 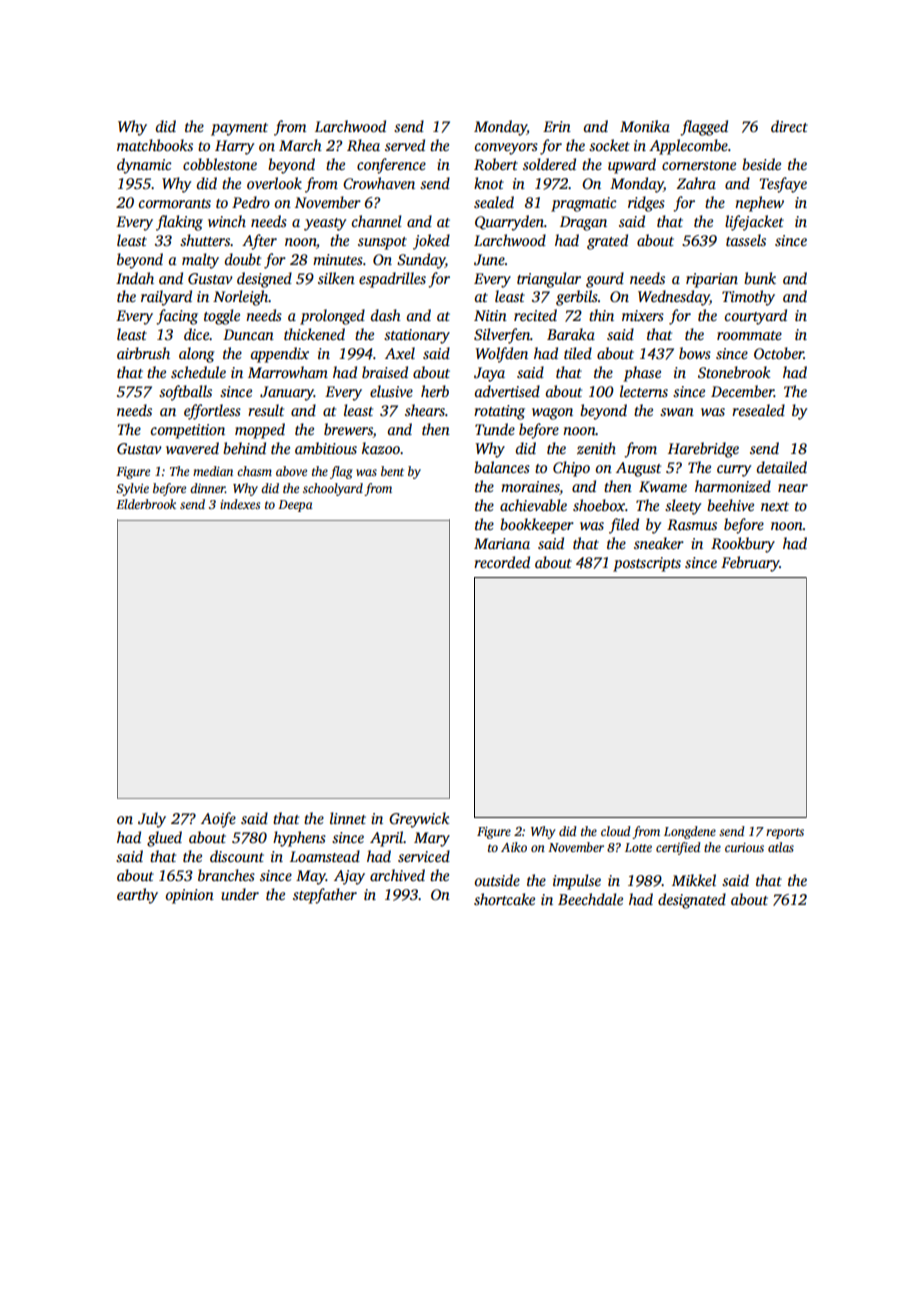 I want to click on grated, so click(x=607, y=242).
